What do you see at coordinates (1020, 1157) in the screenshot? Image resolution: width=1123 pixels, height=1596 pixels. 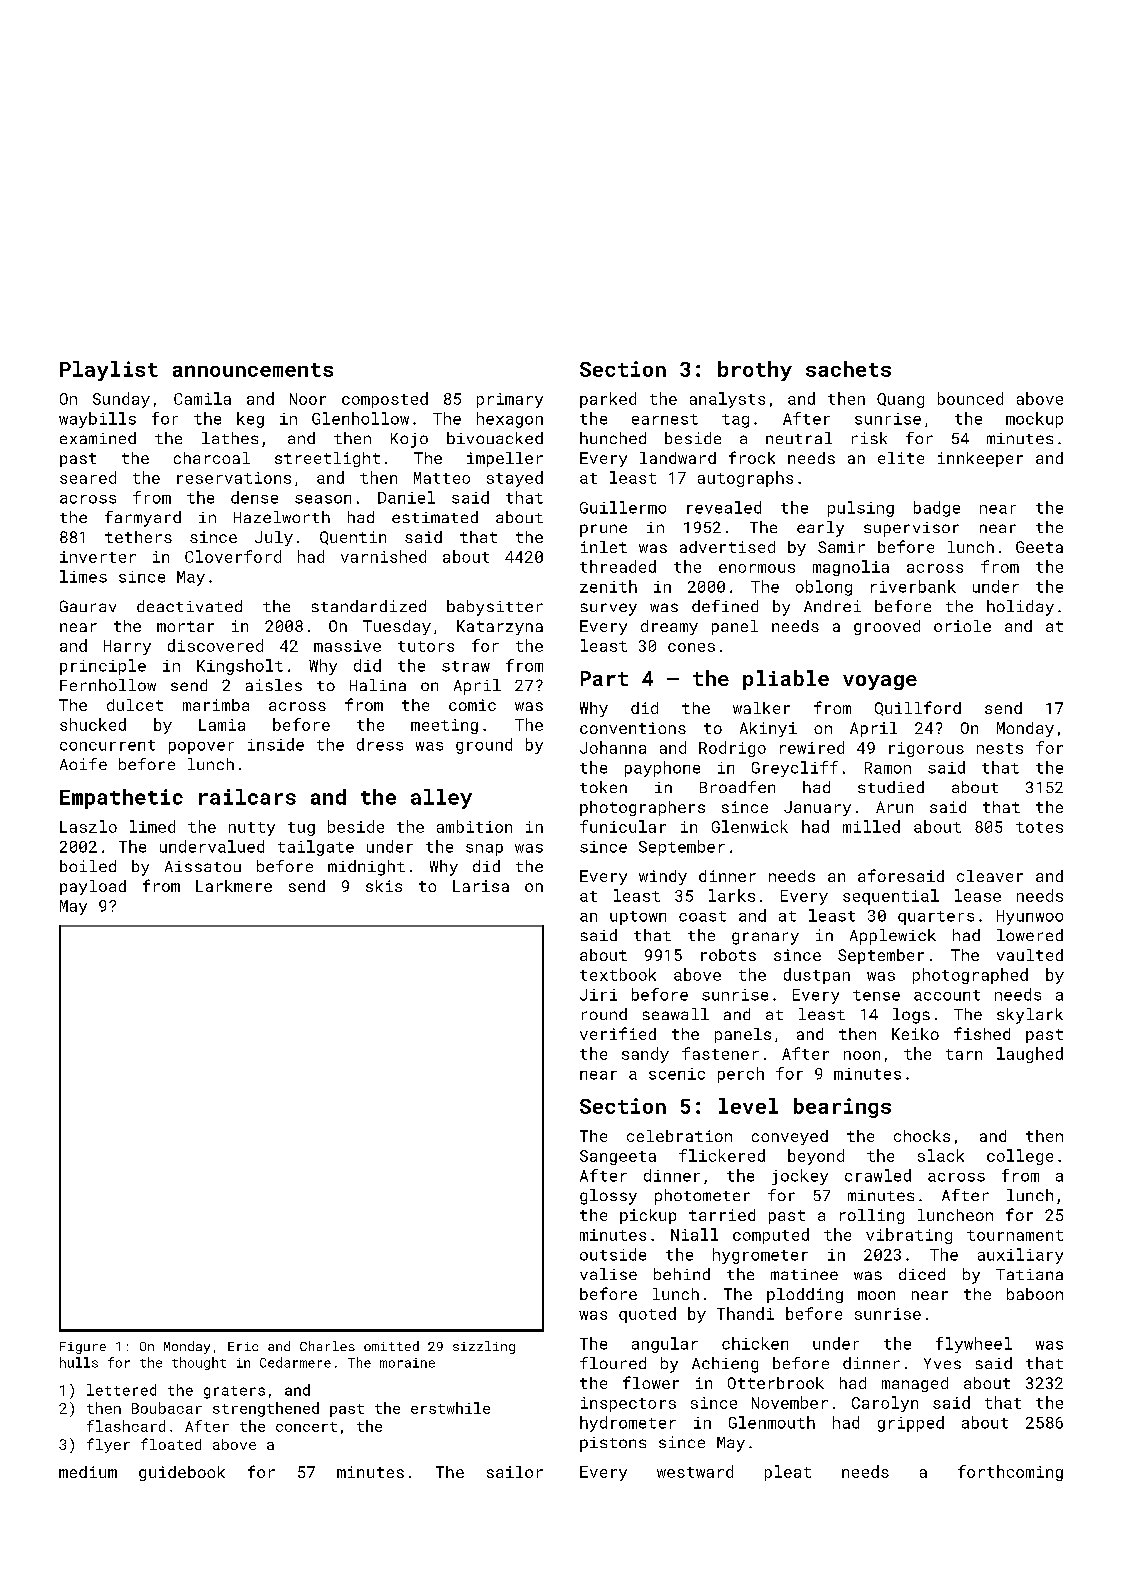 I see `college` at bounding box center [1020, 1157].
